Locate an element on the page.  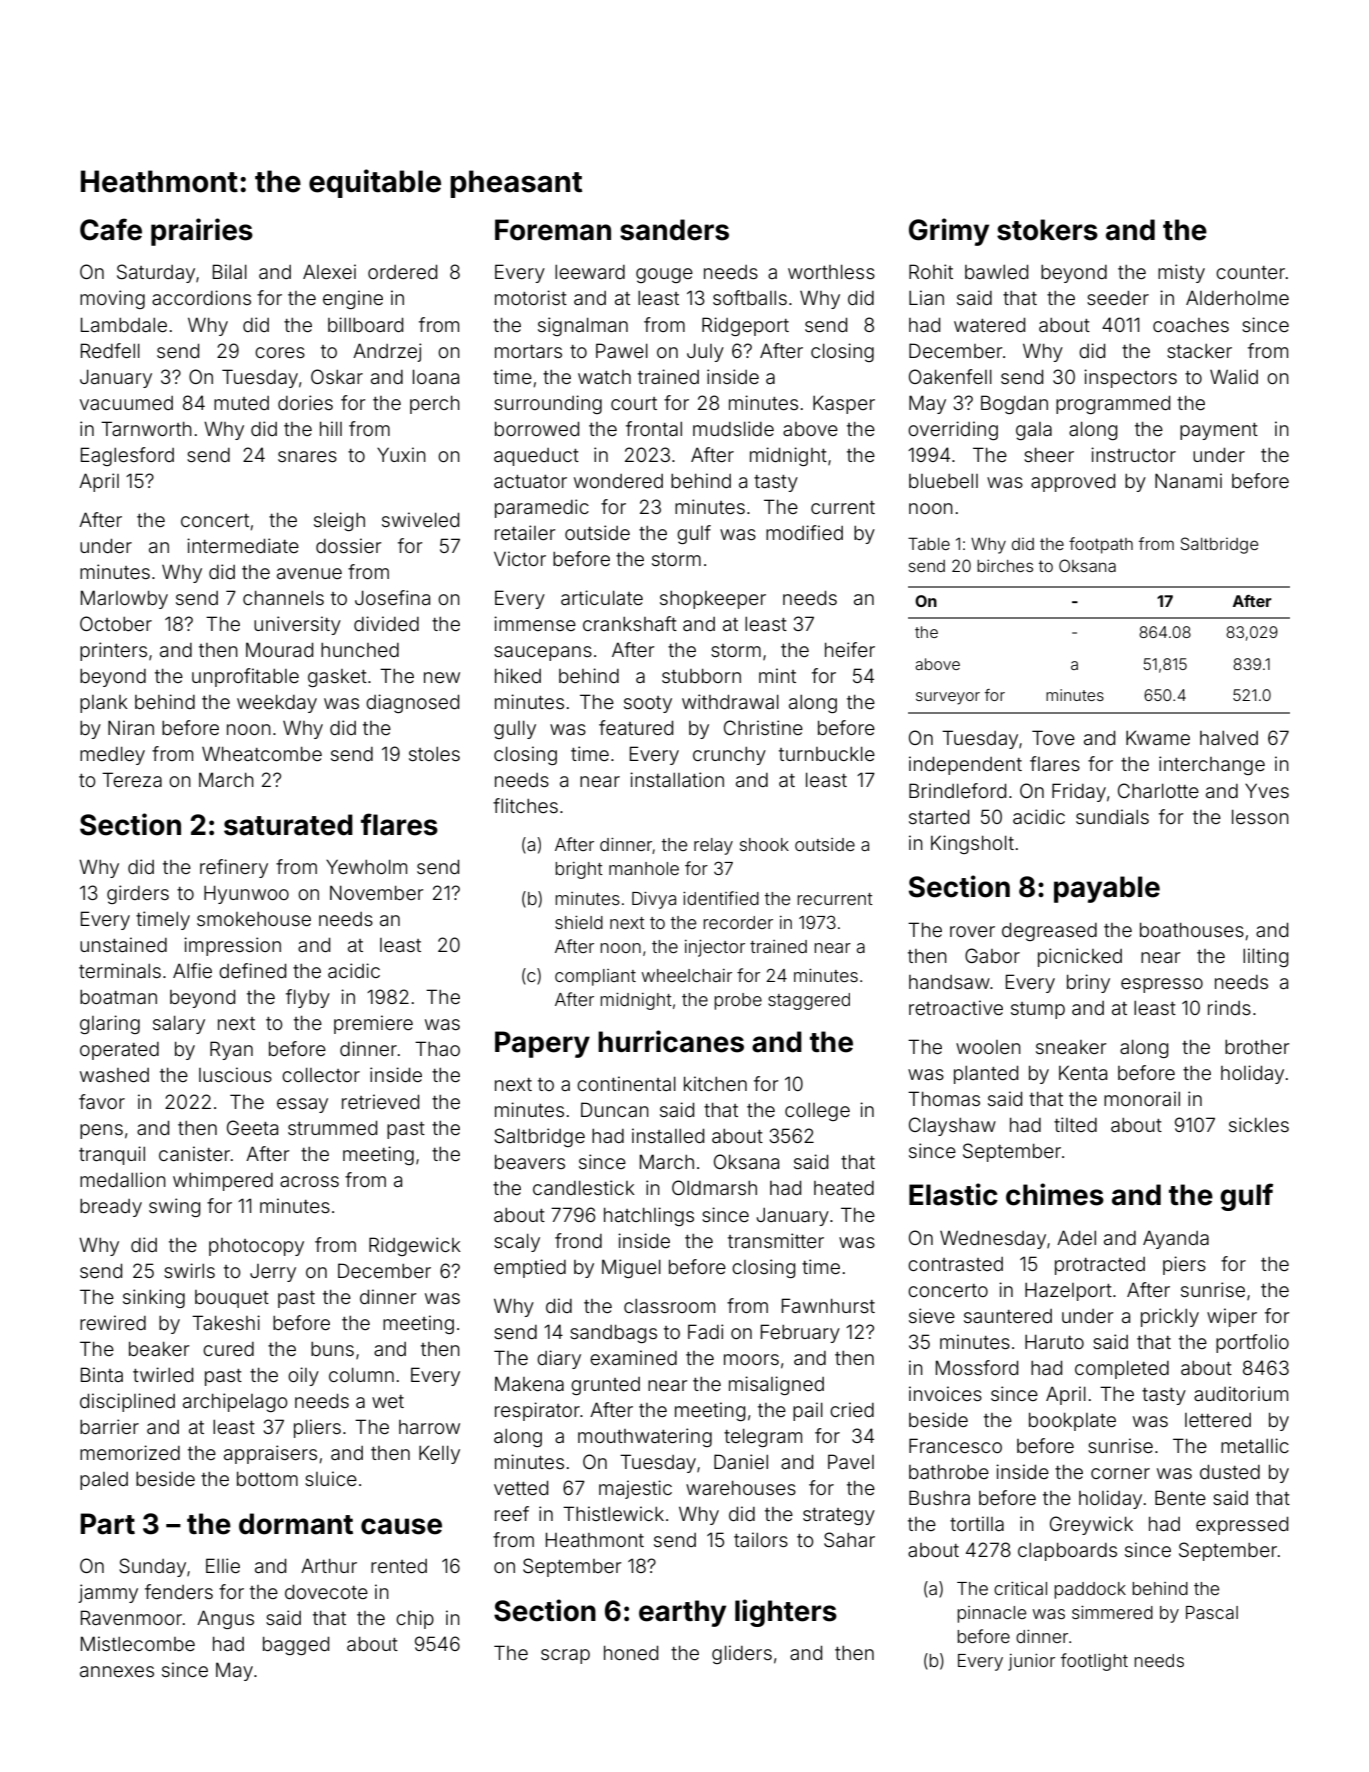
approved is located at coordinates (1073, 483).
